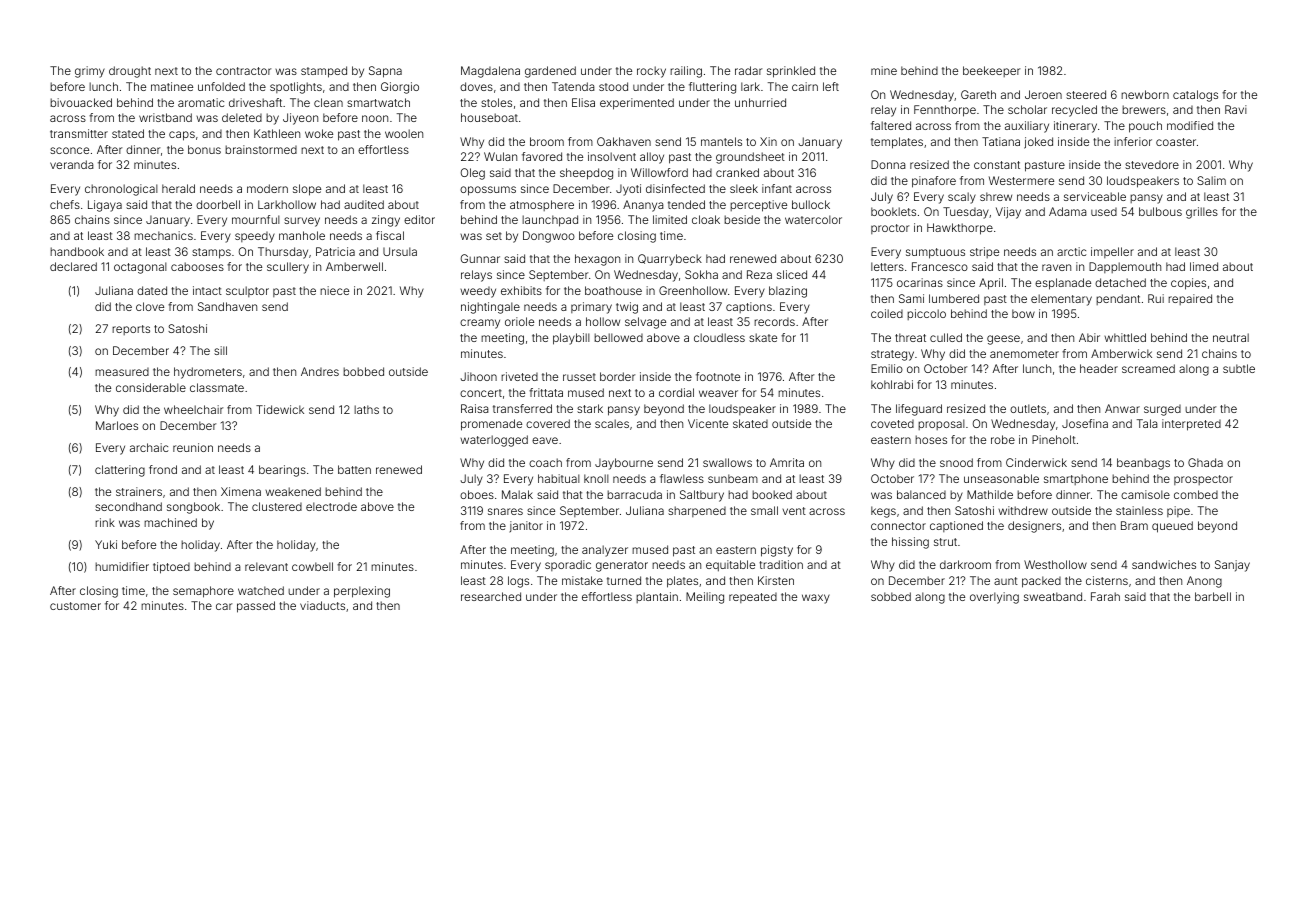 The width and height of the image is (1308, 924). What do you see at coordinates (774, 322) in the image?
I see `records` at bounding box center [774, 322].
